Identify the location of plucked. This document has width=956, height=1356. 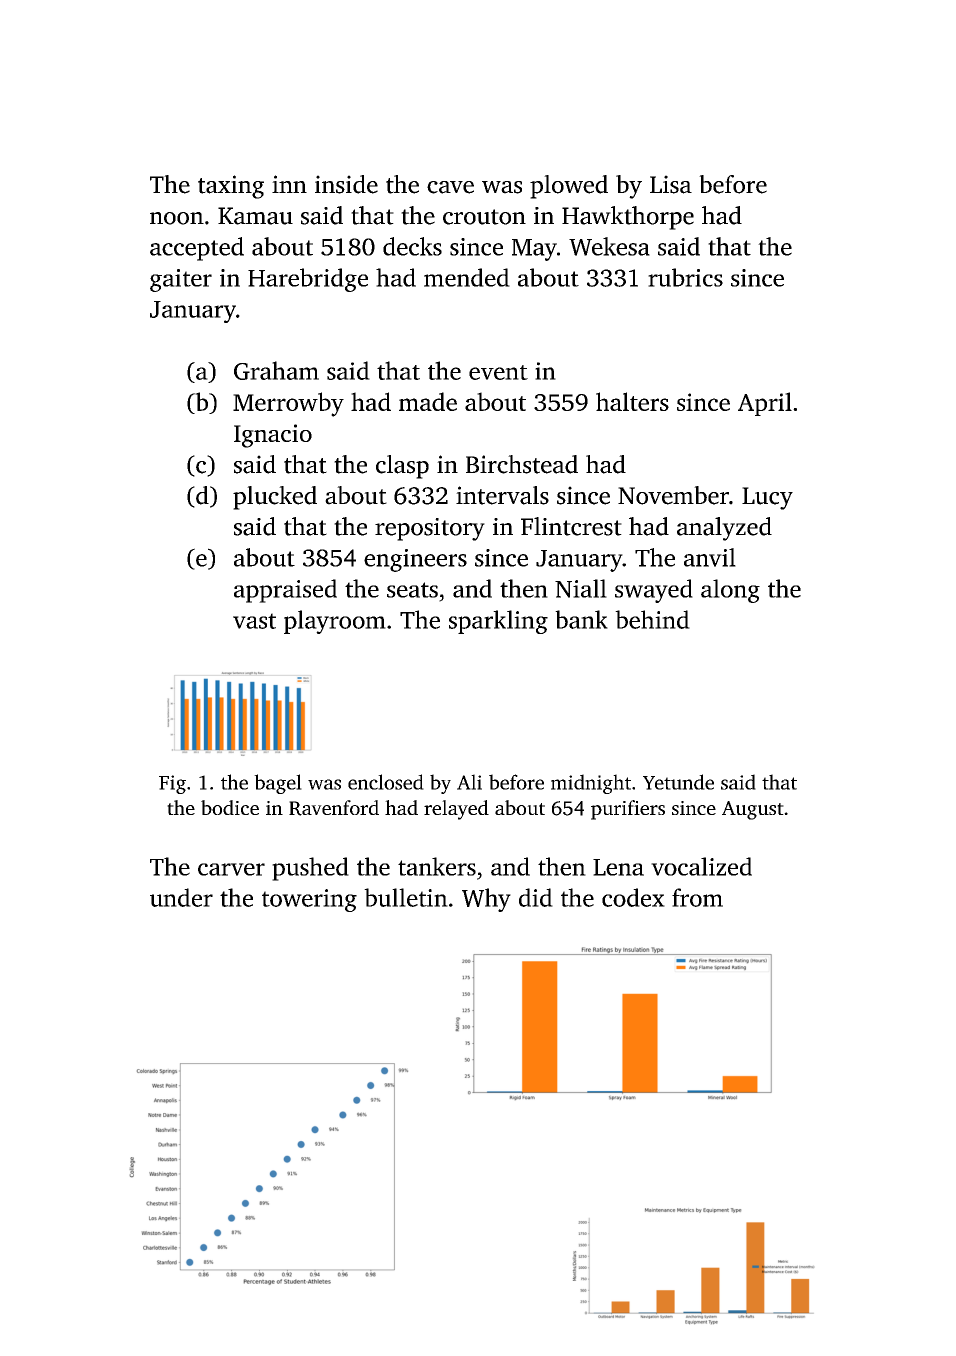
(275, 498).
